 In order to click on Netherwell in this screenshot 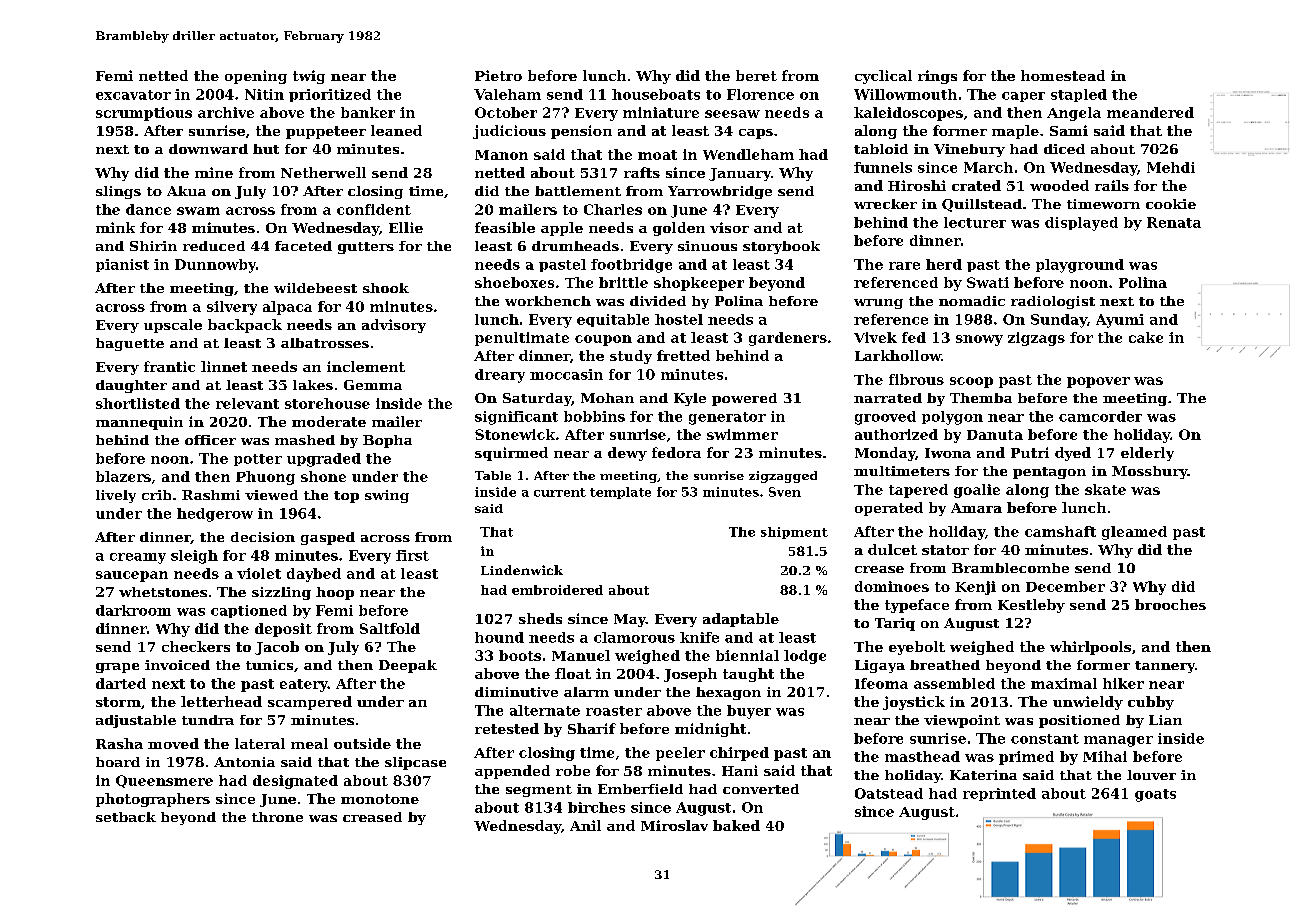, I will do `click(323, 172)`.
